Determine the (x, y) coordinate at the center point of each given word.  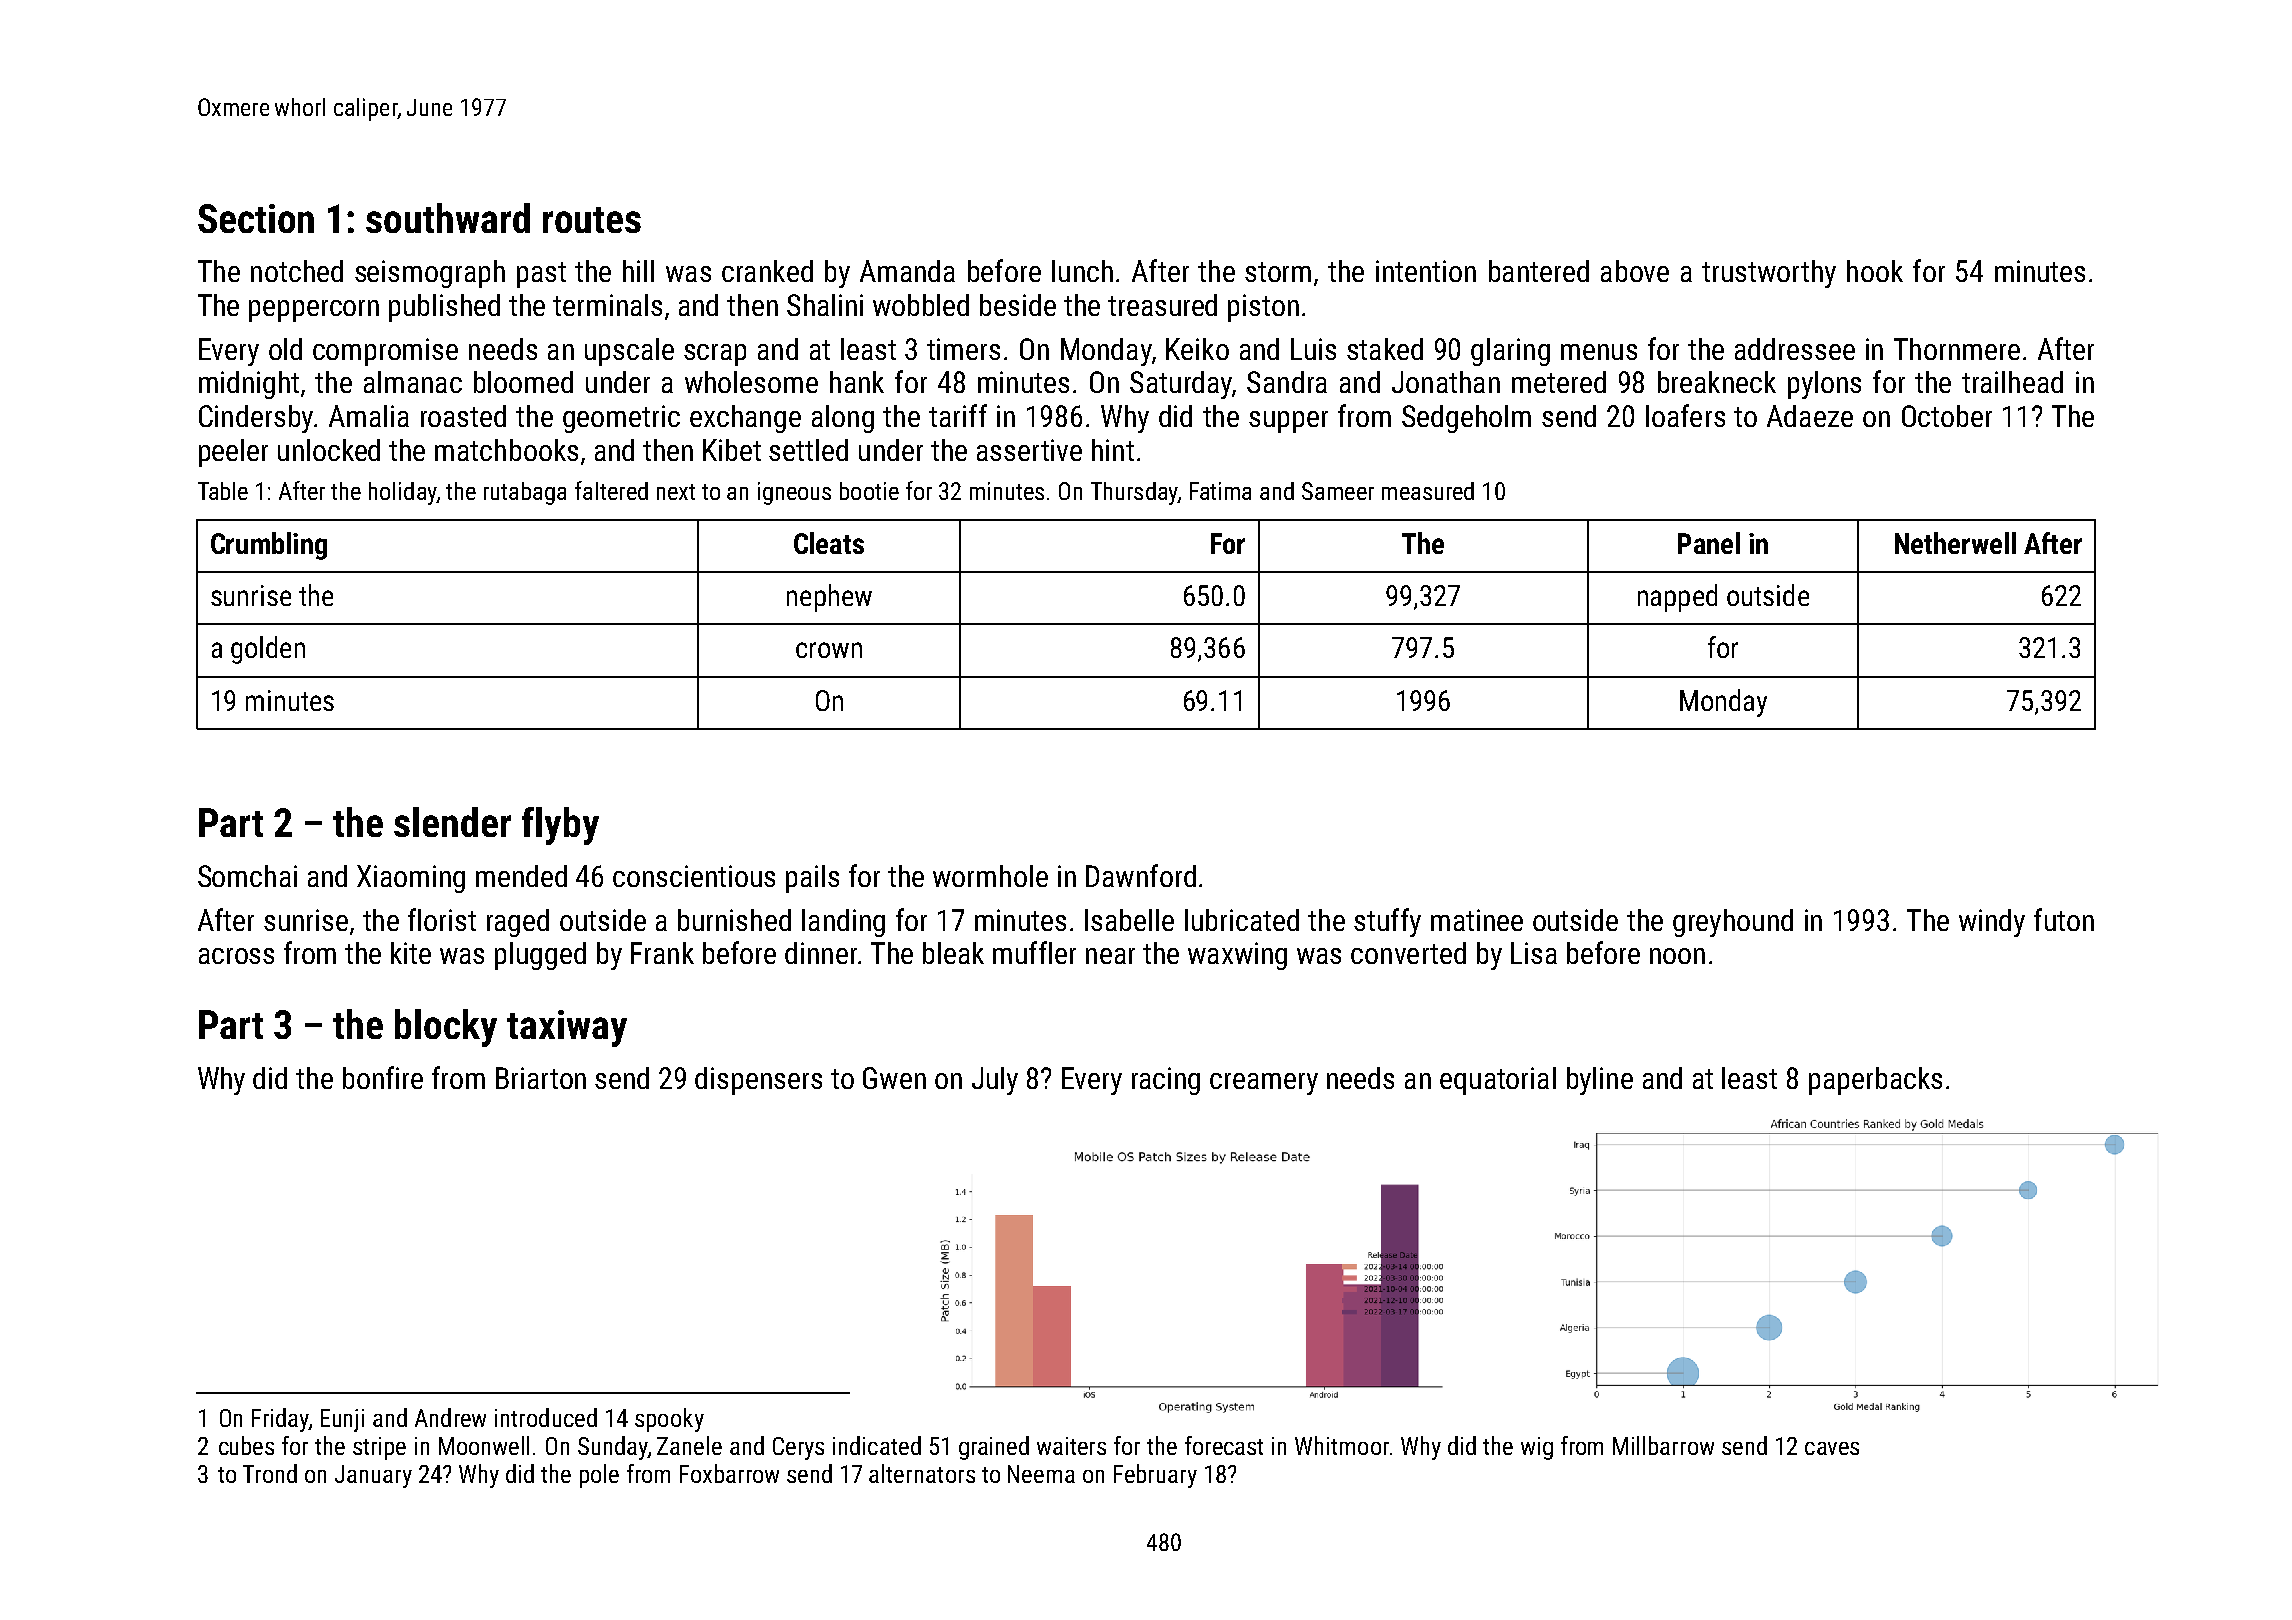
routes (592, 220)
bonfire (383, 1077)
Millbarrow (1663, 1445)
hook (1875, 271)
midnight (249, 385)
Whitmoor (1342, 1445)
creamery (1264, 1084)
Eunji (342, 1420)
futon (2064, 919)
